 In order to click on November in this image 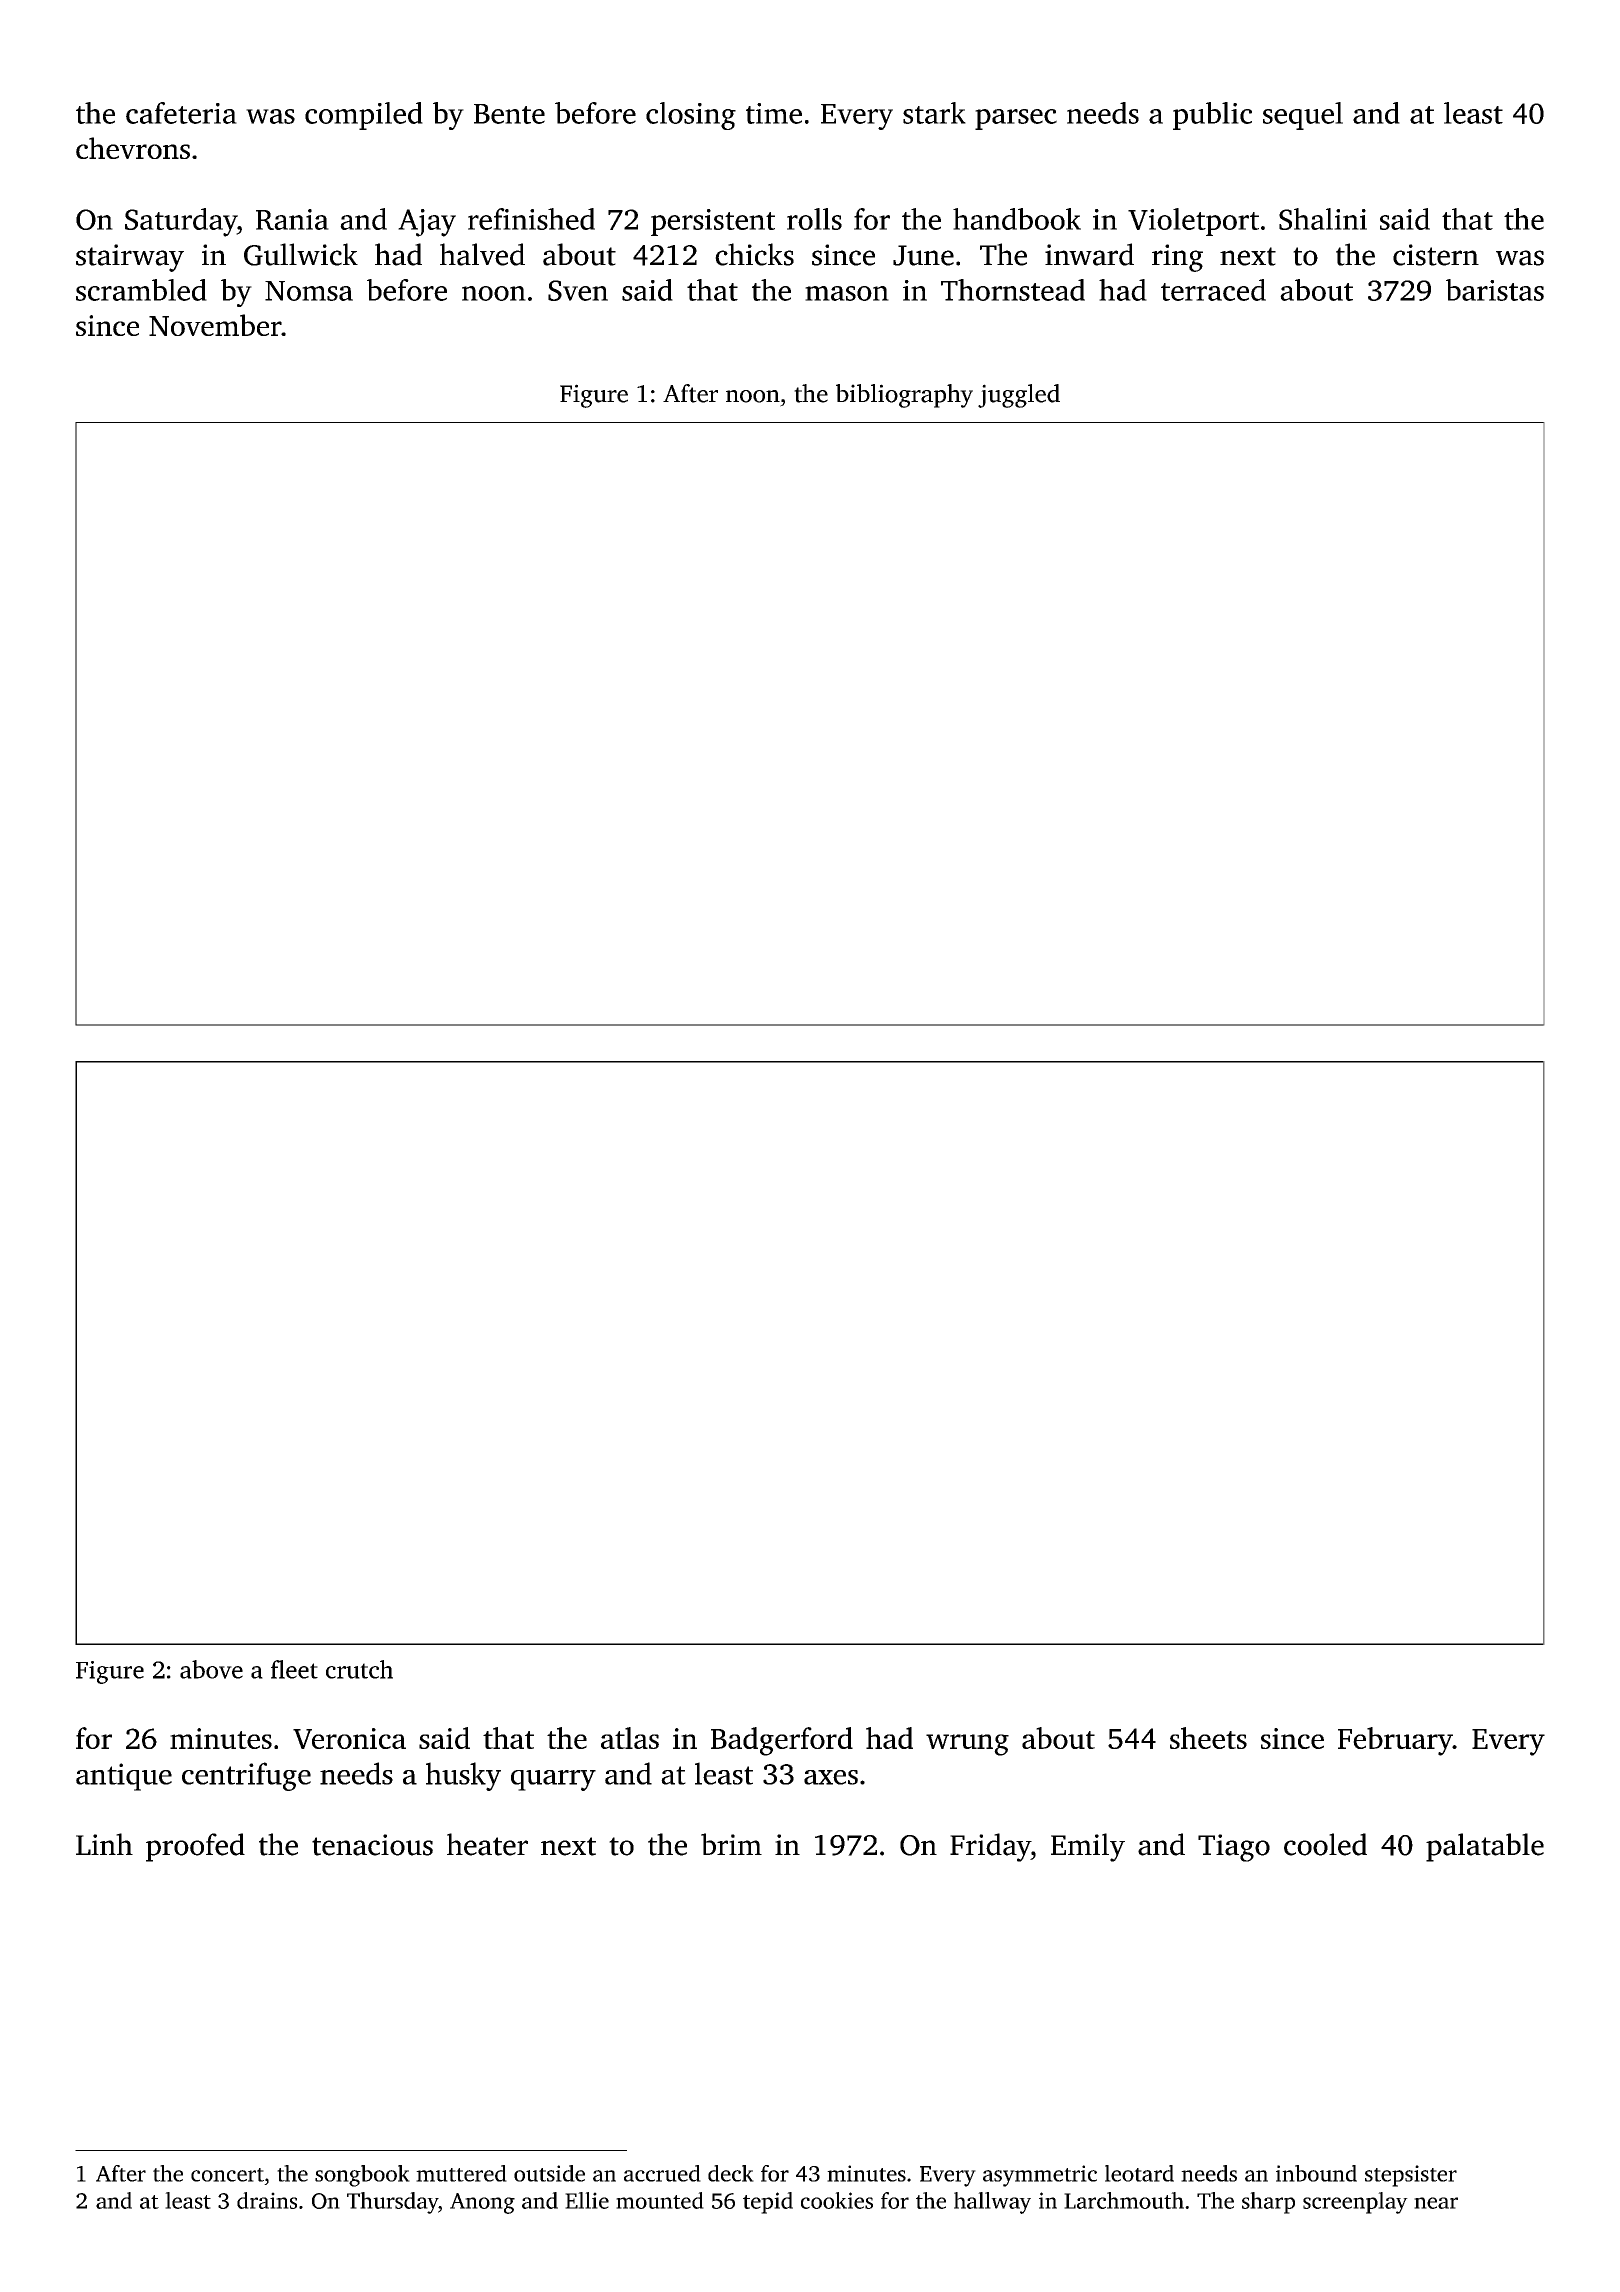, I will do `click(215, 325)`.
